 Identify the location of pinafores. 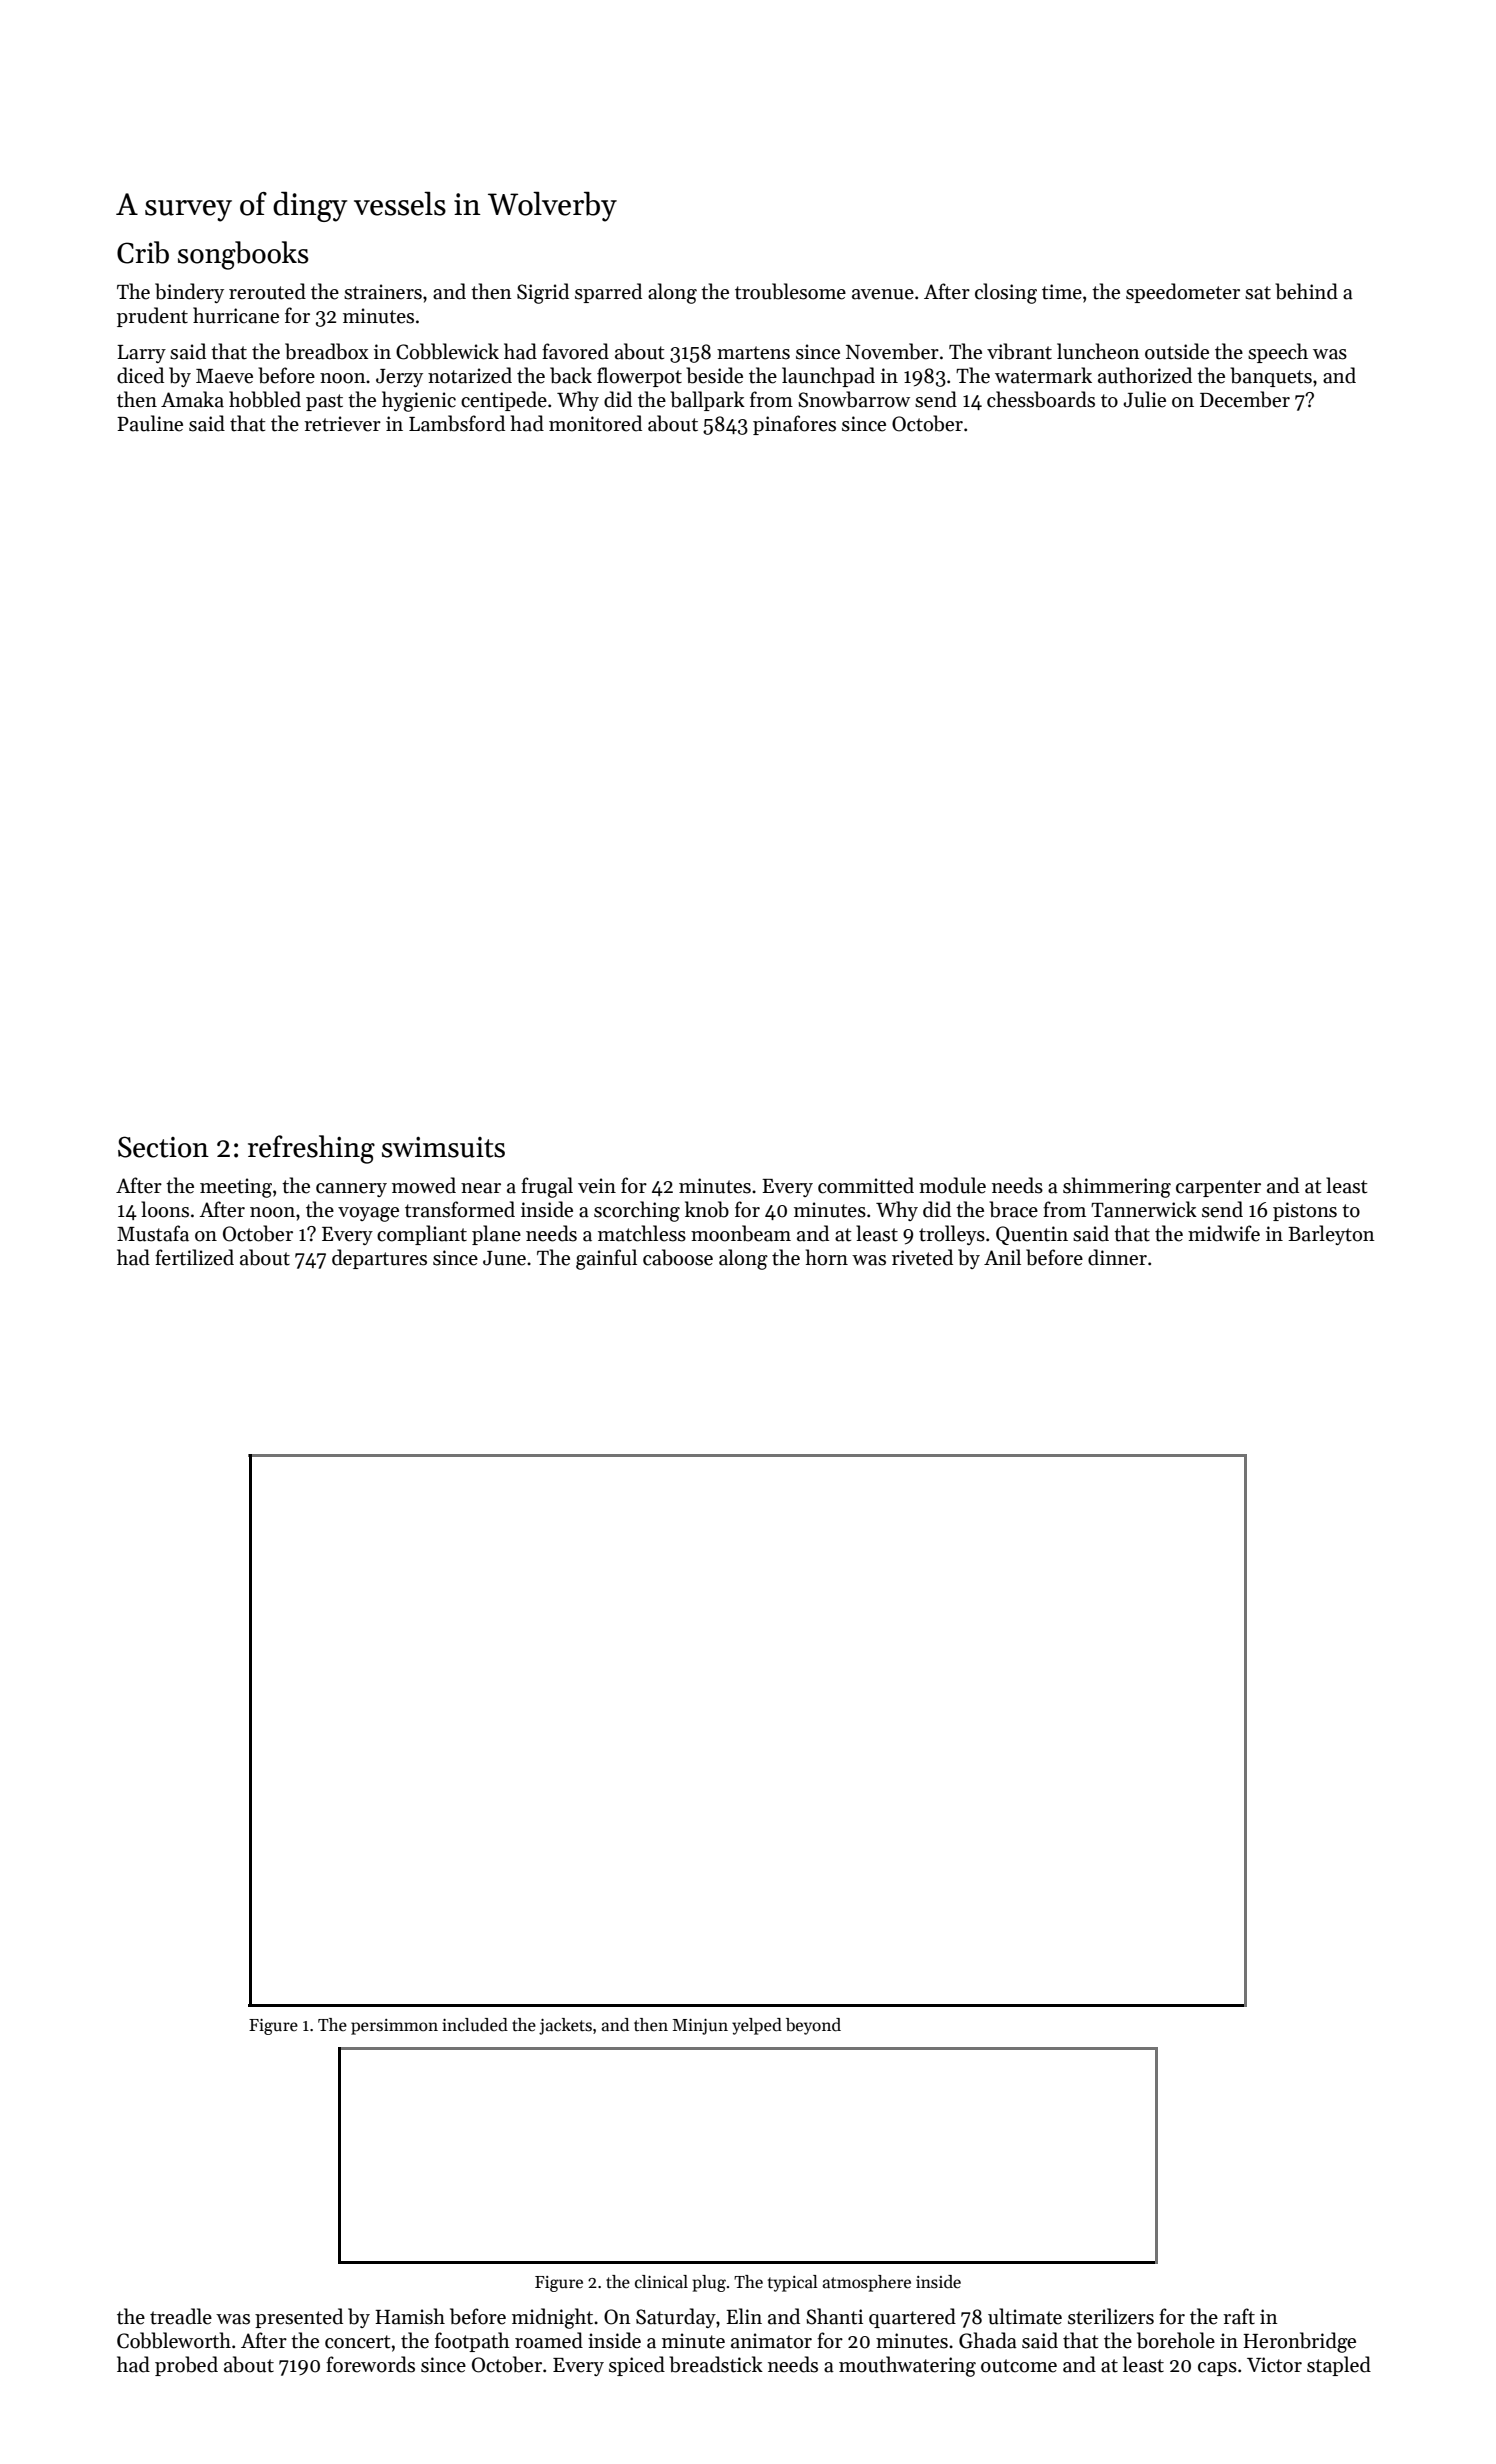
(794, 425).
